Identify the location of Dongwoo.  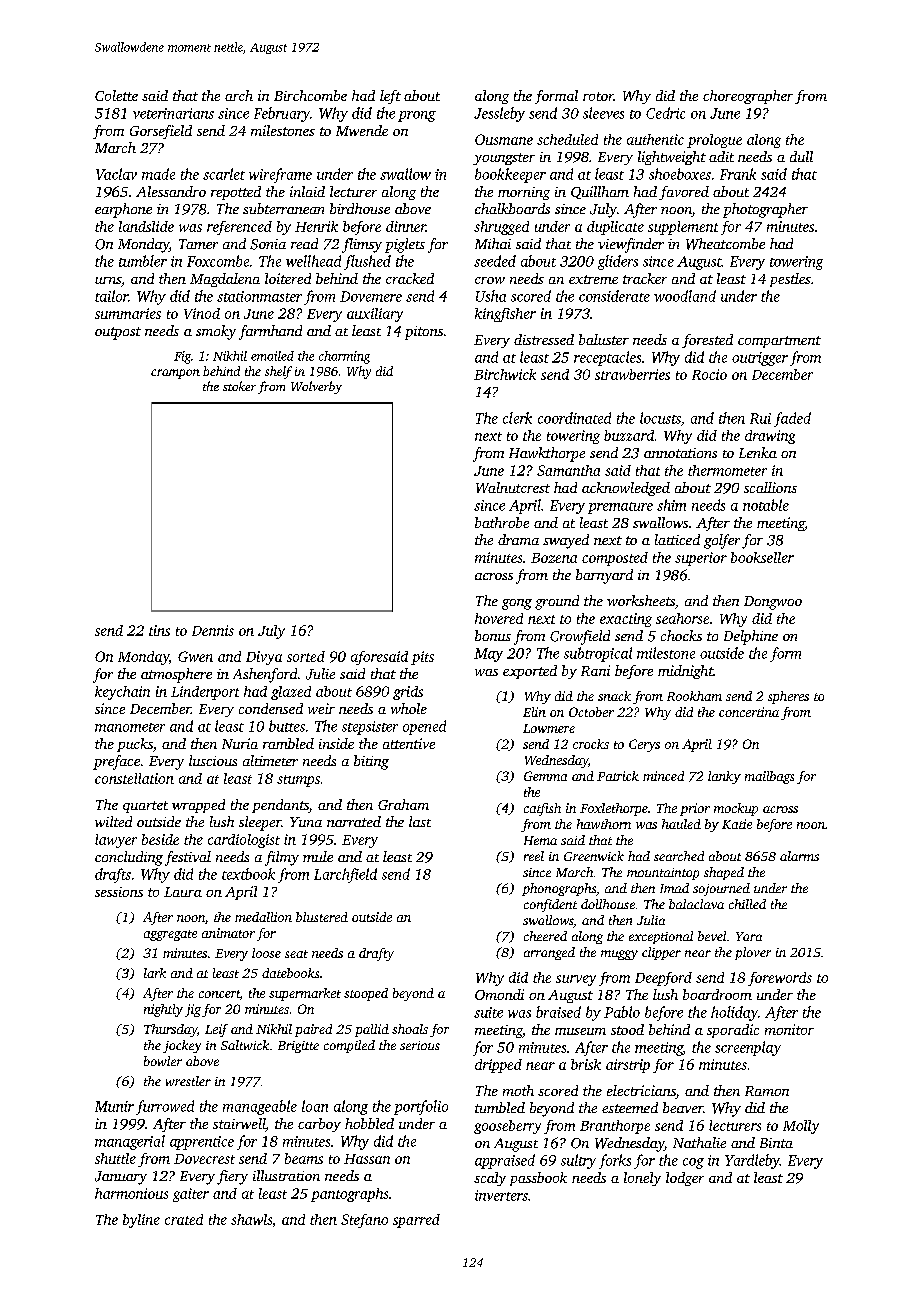
(773, 603).
